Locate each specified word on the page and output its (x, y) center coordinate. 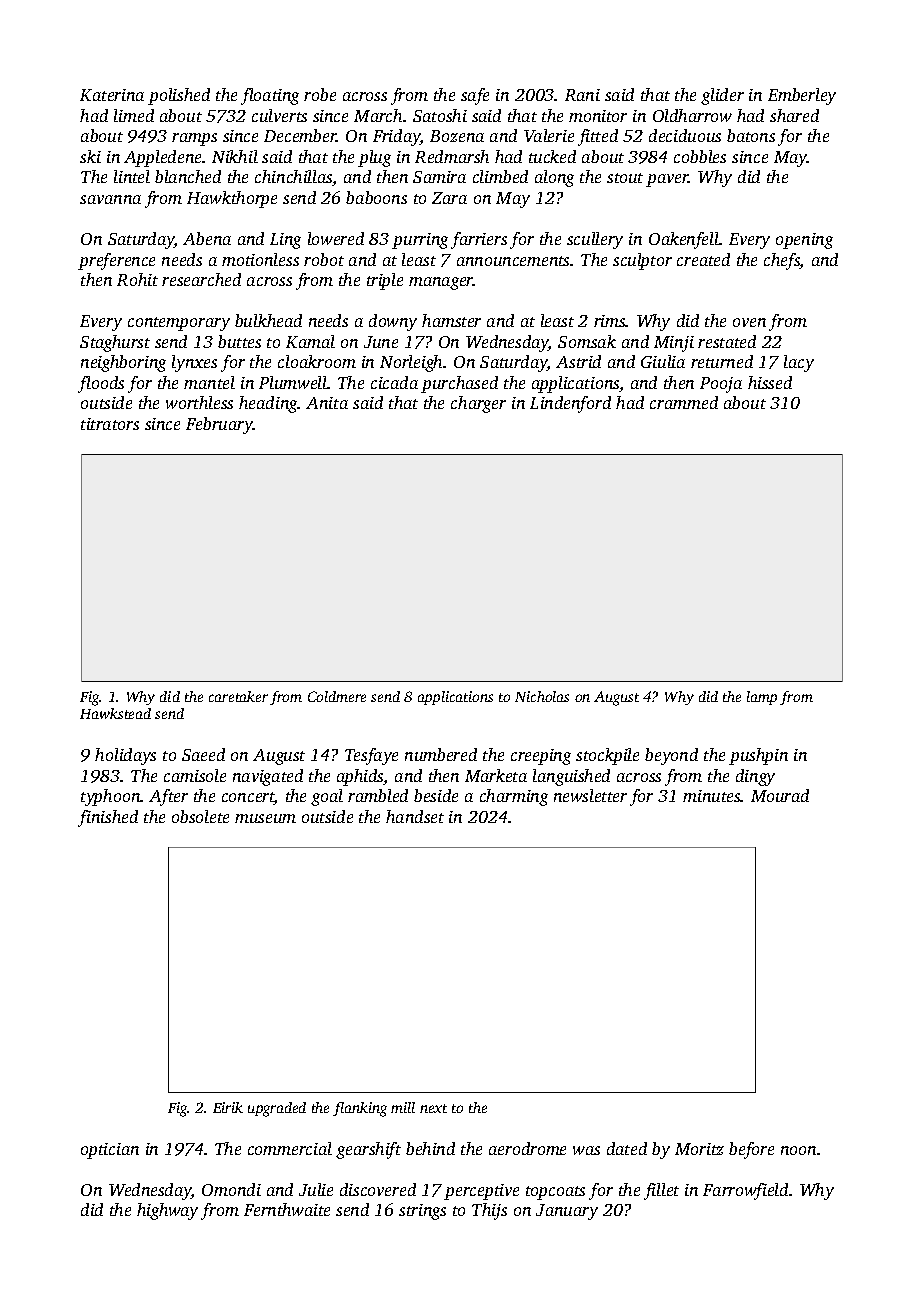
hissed (770, 382)
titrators (110, 424)
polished (179, 96)
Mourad (780, 795)
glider (722, 96)
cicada (394, 382)
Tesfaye (371, 756)
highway (167, 1211)
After (168, 797)
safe (475, 96)
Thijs (489, 1211)
